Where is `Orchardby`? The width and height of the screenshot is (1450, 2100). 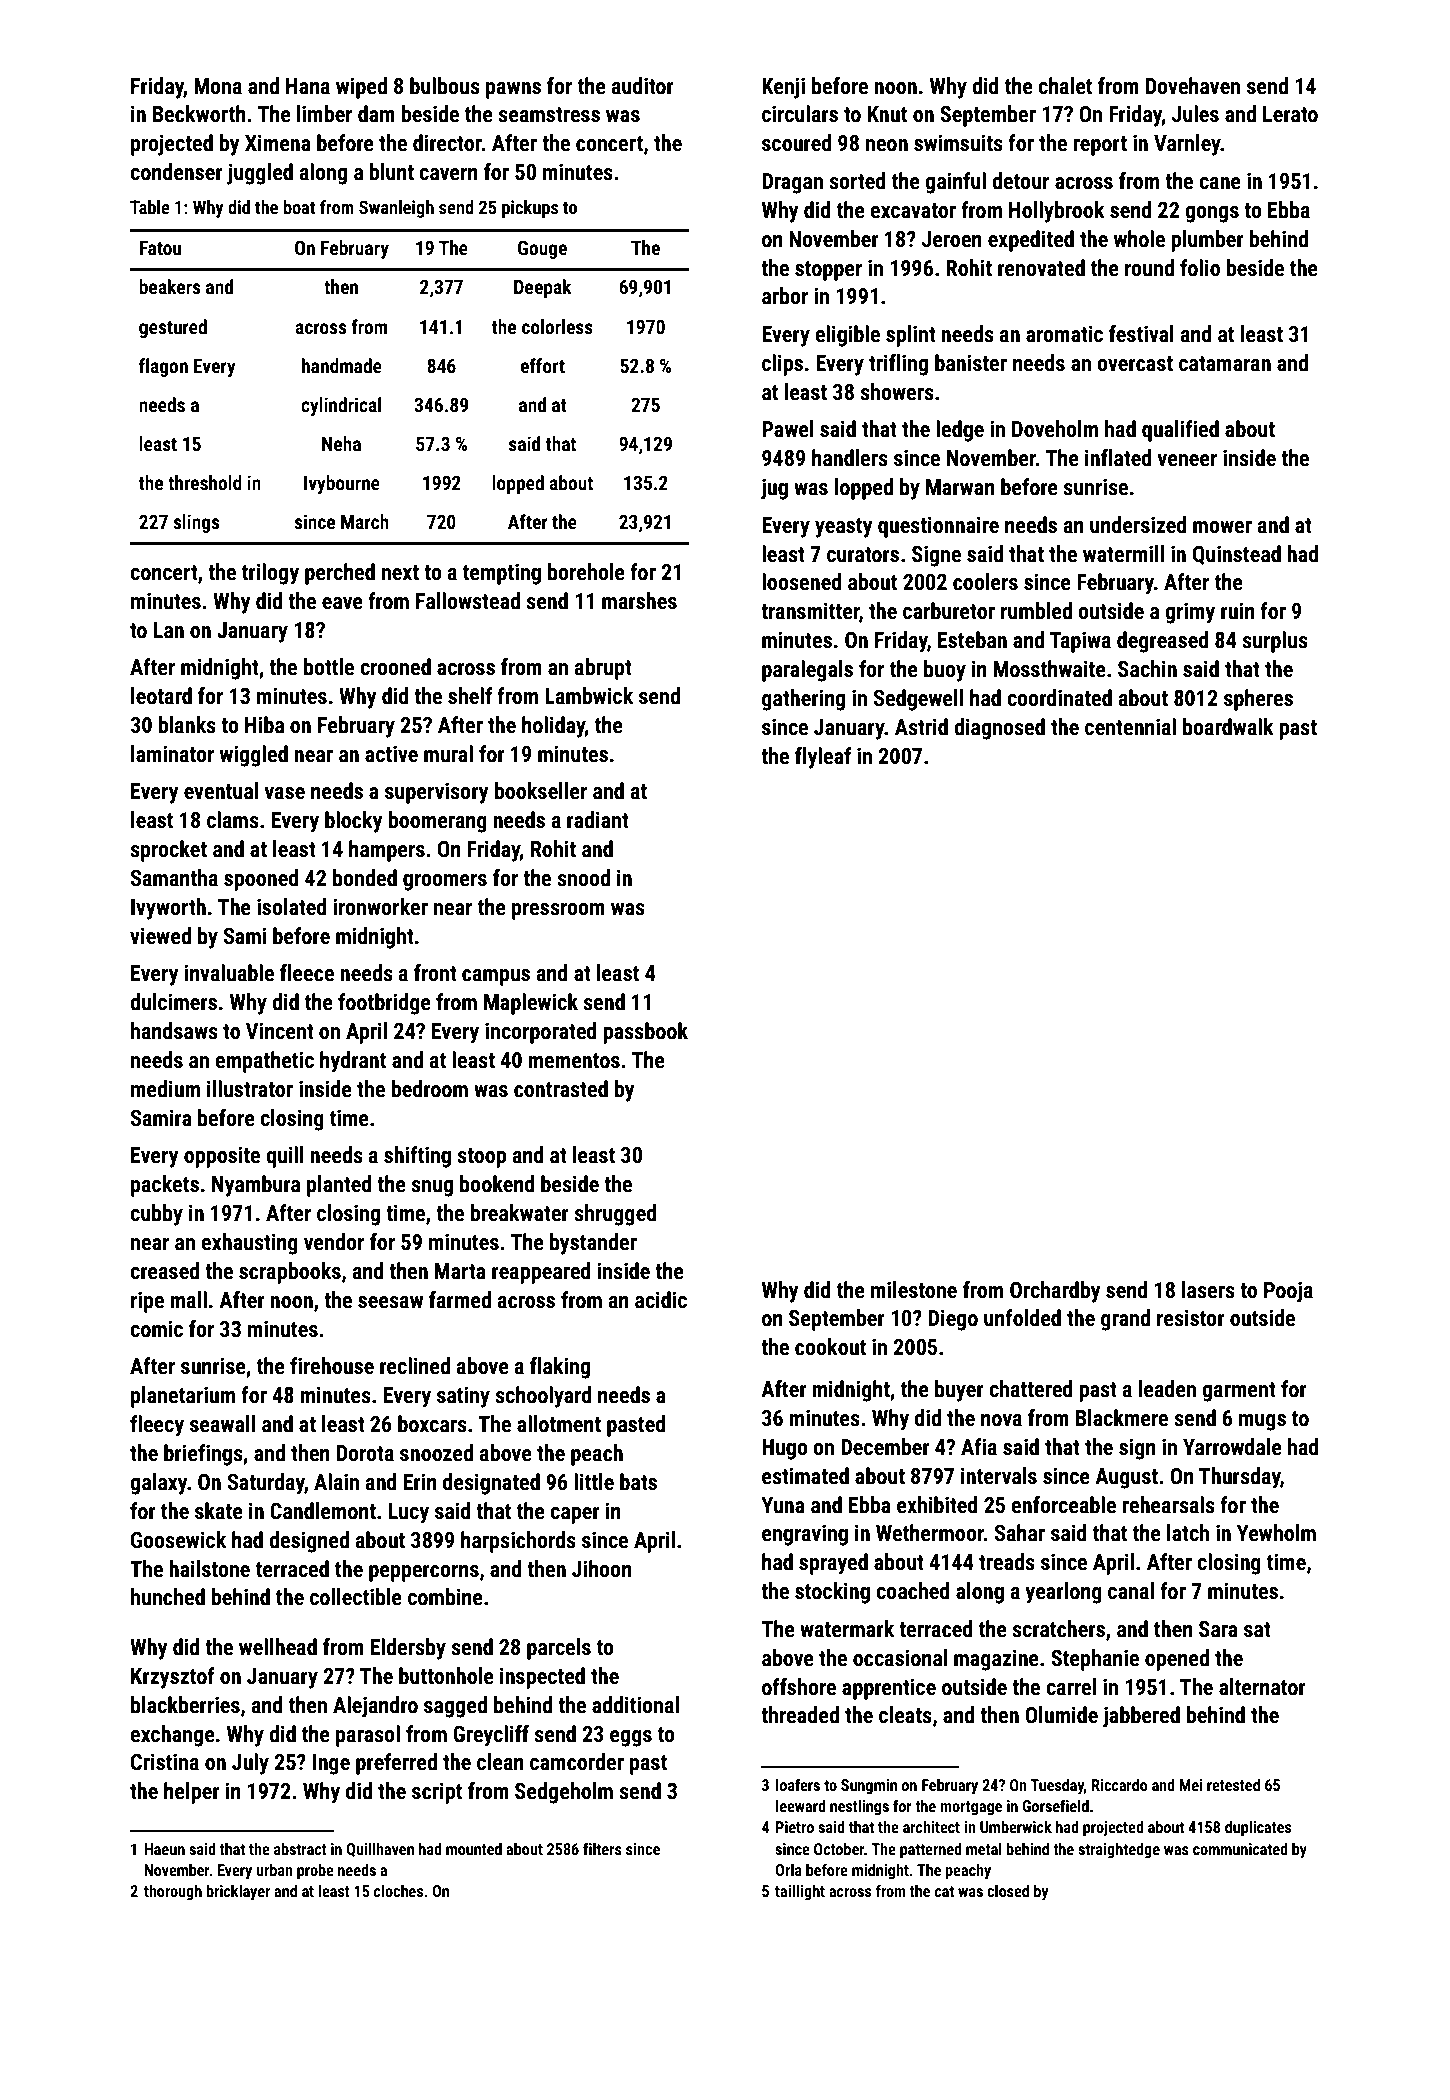
Orchardby is located at coordinates (1055, 1292).
